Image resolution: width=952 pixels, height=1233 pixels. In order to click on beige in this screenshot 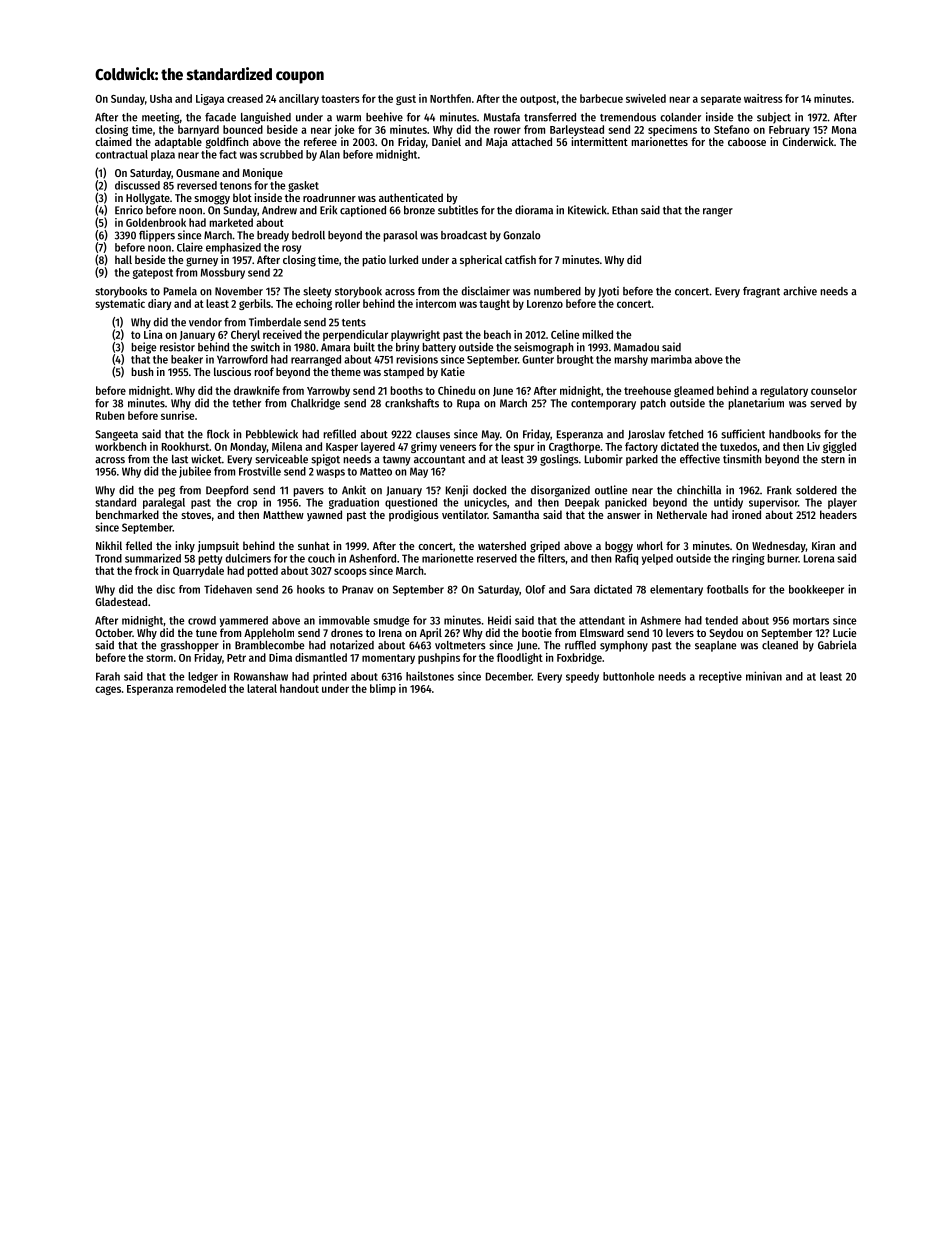, I will do `click(143, 348)`.
